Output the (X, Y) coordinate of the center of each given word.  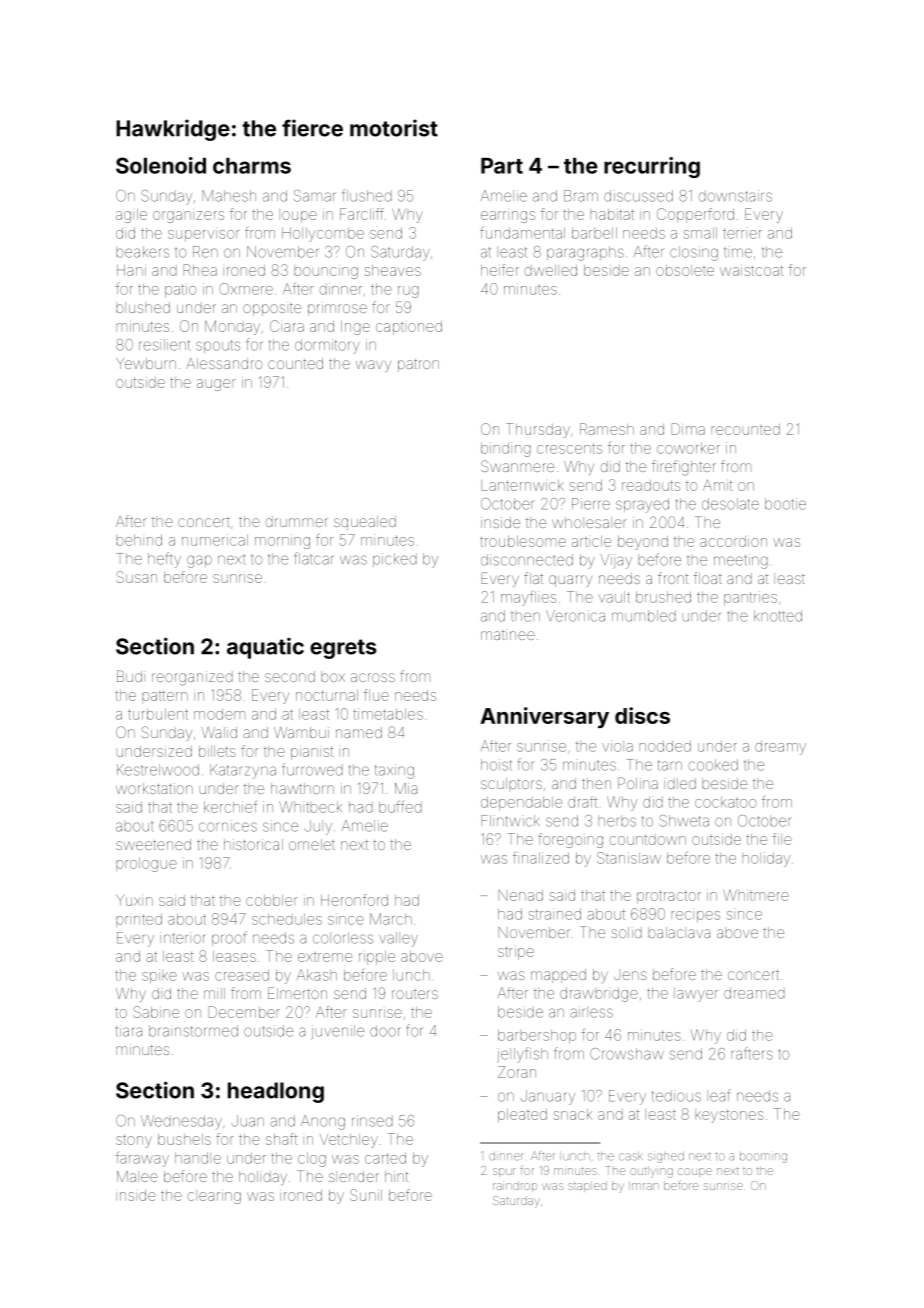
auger (216, 385)
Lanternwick (522, 485)
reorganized (192, 678)
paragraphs (585, 253)
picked (395, 560)
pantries (750, 598)
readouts (651, 485)
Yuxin (134, 900)
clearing (214, 1197)
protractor (669, 897)
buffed (400, 806)
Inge (355, 328)
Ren (205, 252)
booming (763, 1158)
